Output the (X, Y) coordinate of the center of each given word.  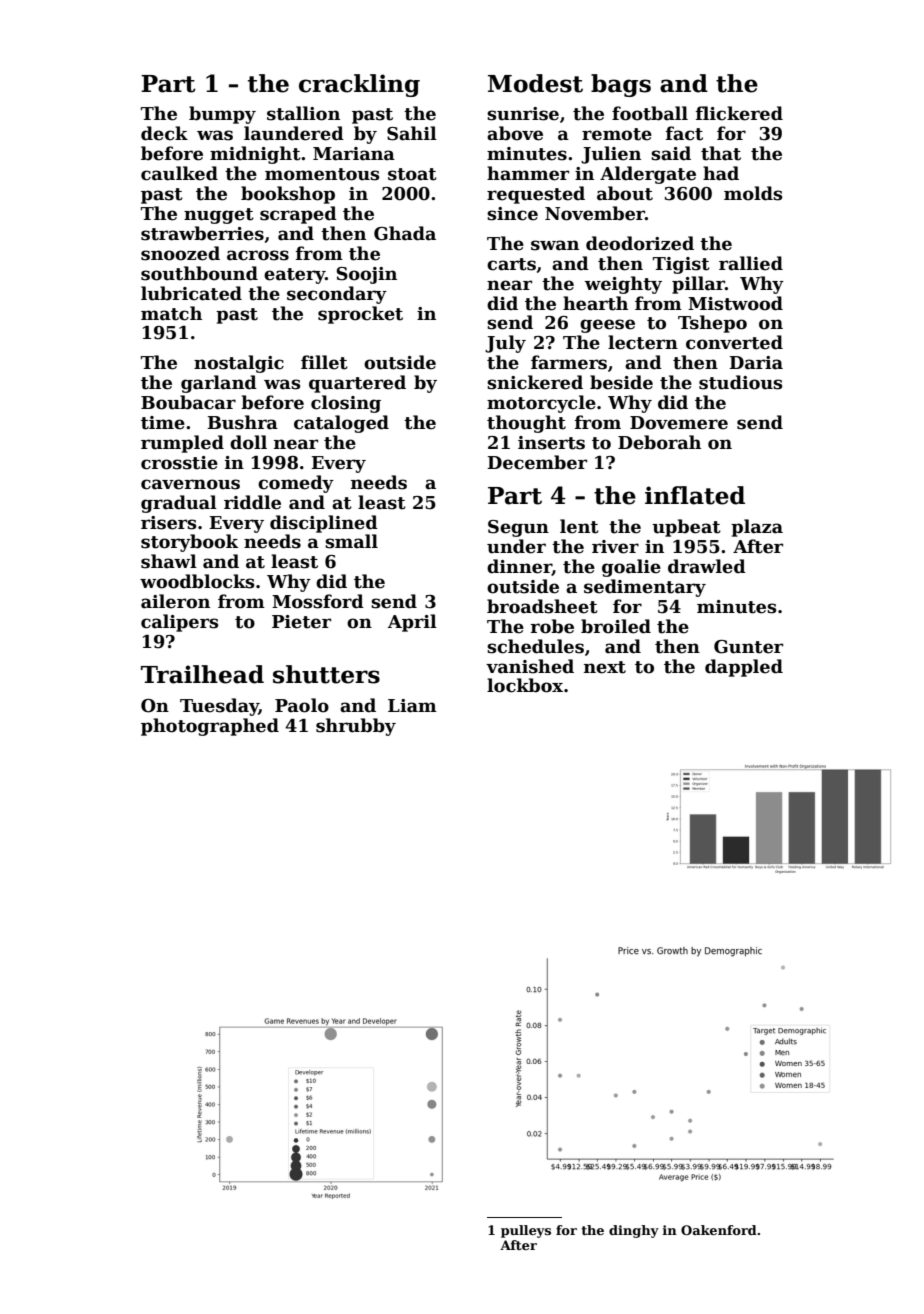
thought (526, 424)
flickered (739, 113)
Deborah (659, 442)
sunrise (523, 114)
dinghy (634, 1231)
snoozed (180, 253)
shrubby (356, 727)
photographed (210, 727)
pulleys (526, 1231)
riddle (252, 502)
